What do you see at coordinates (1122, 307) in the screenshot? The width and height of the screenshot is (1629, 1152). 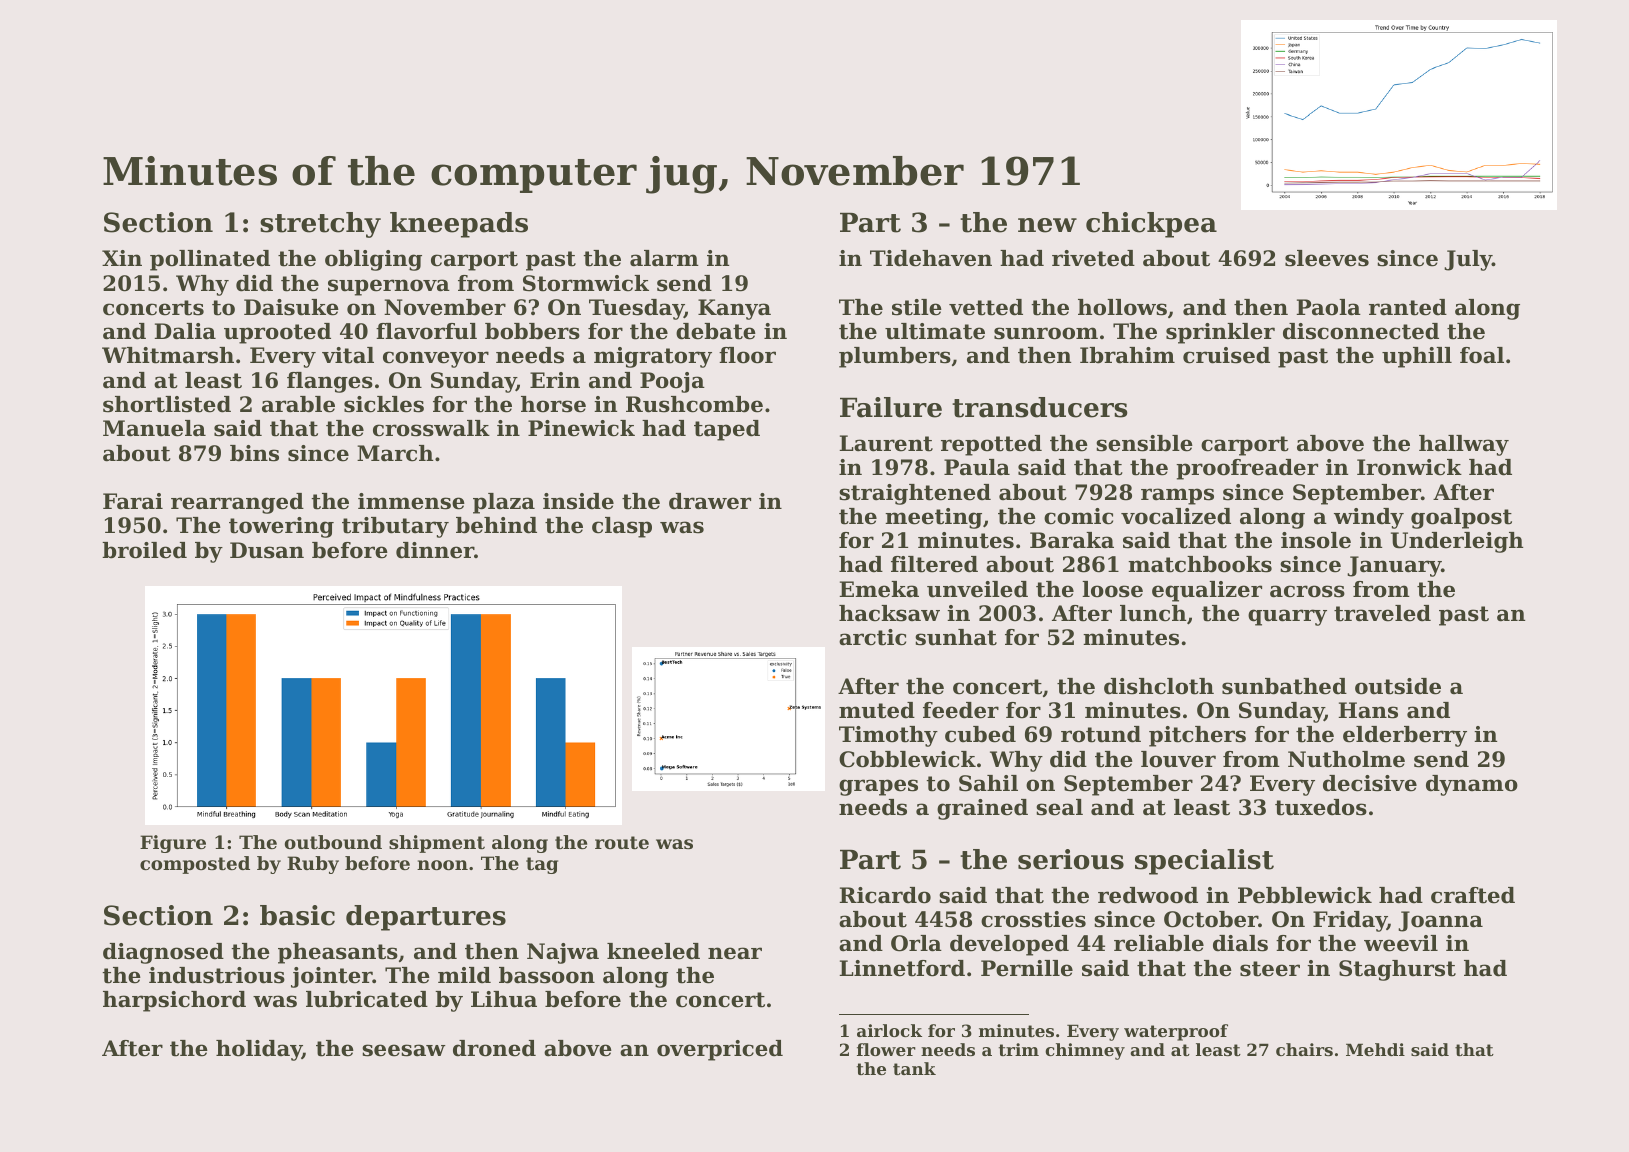 I see `hollows` at bounding box center [1122, 307].
